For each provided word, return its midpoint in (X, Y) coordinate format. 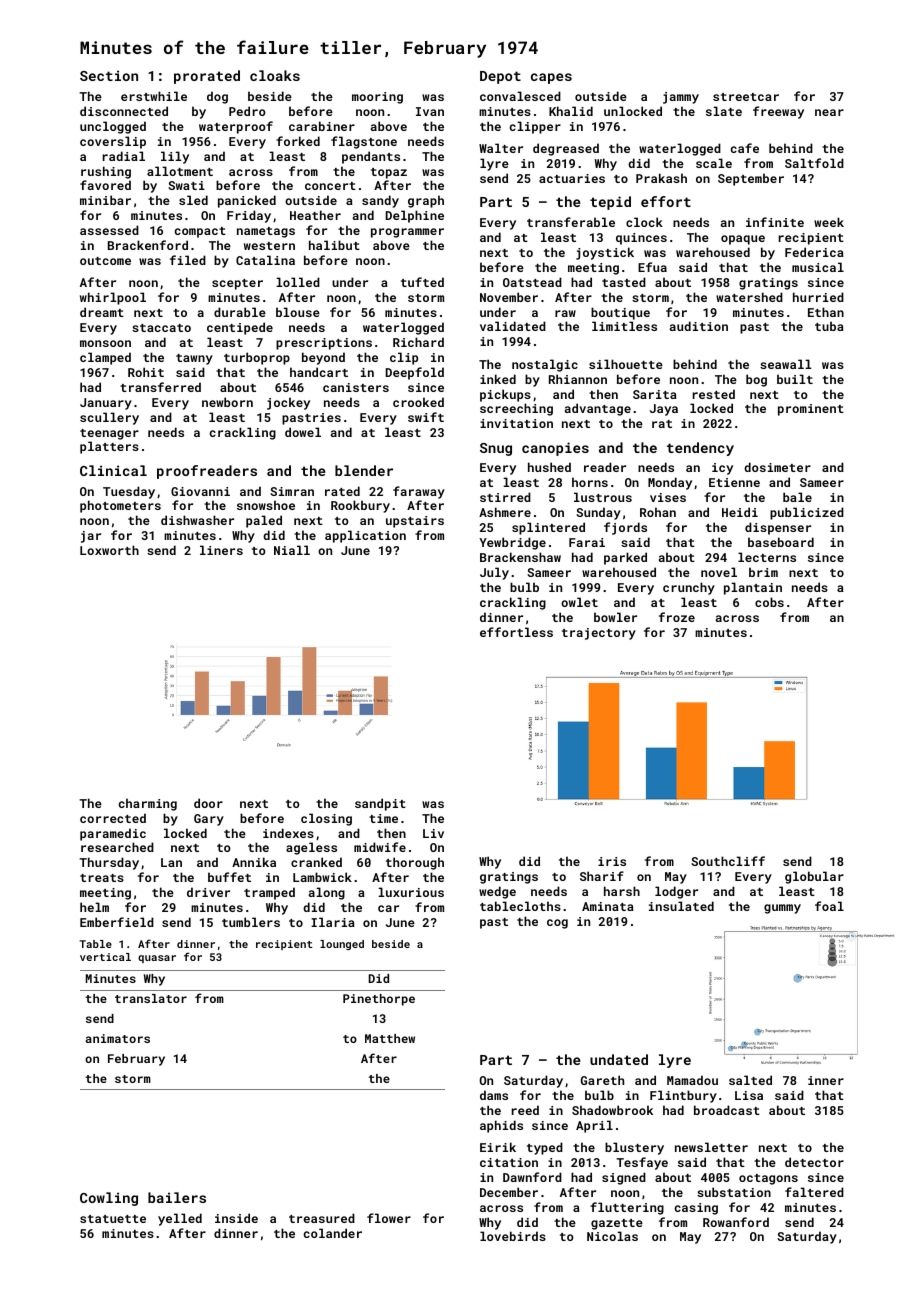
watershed (749, 297)
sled (193, 200)
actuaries (572, 178)
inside (236, 1218)
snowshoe (266, 505)
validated (513, 326)
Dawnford (532, 1177)
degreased (566, 149)
